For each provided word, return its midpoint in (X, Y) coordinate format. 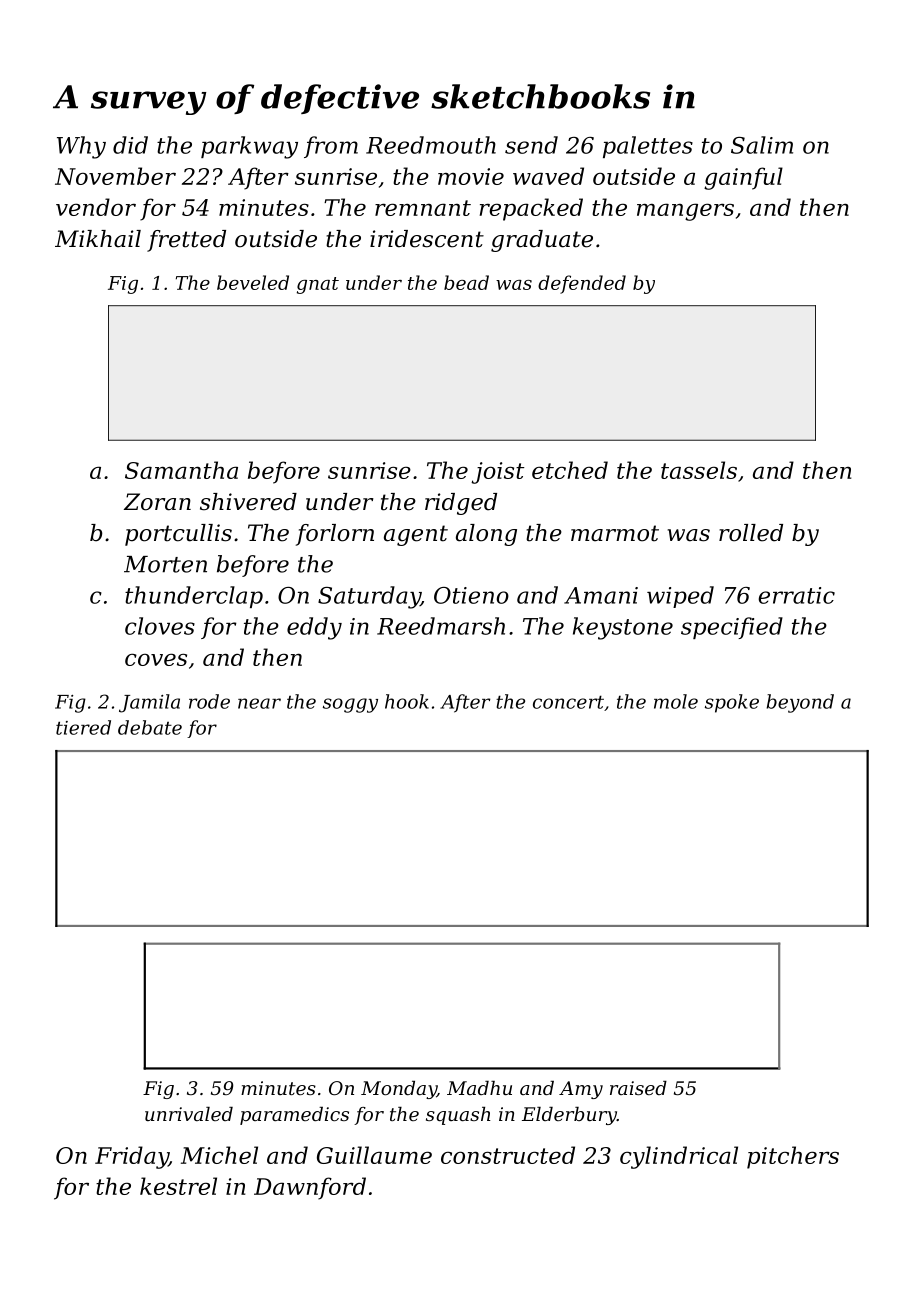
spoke (732, 703)
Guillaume (374, 1155)
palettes (648, 147)
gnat (318, 285)
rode (209, 701)
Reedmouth (431, 145)
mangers (685, 212)
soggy (350, 705)
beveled (253, 282)
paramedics (294, 1116)
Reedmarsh (441, 626)
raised (638, 1088)
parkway (249, 147)
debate (150, 727)
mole (676, 701)
